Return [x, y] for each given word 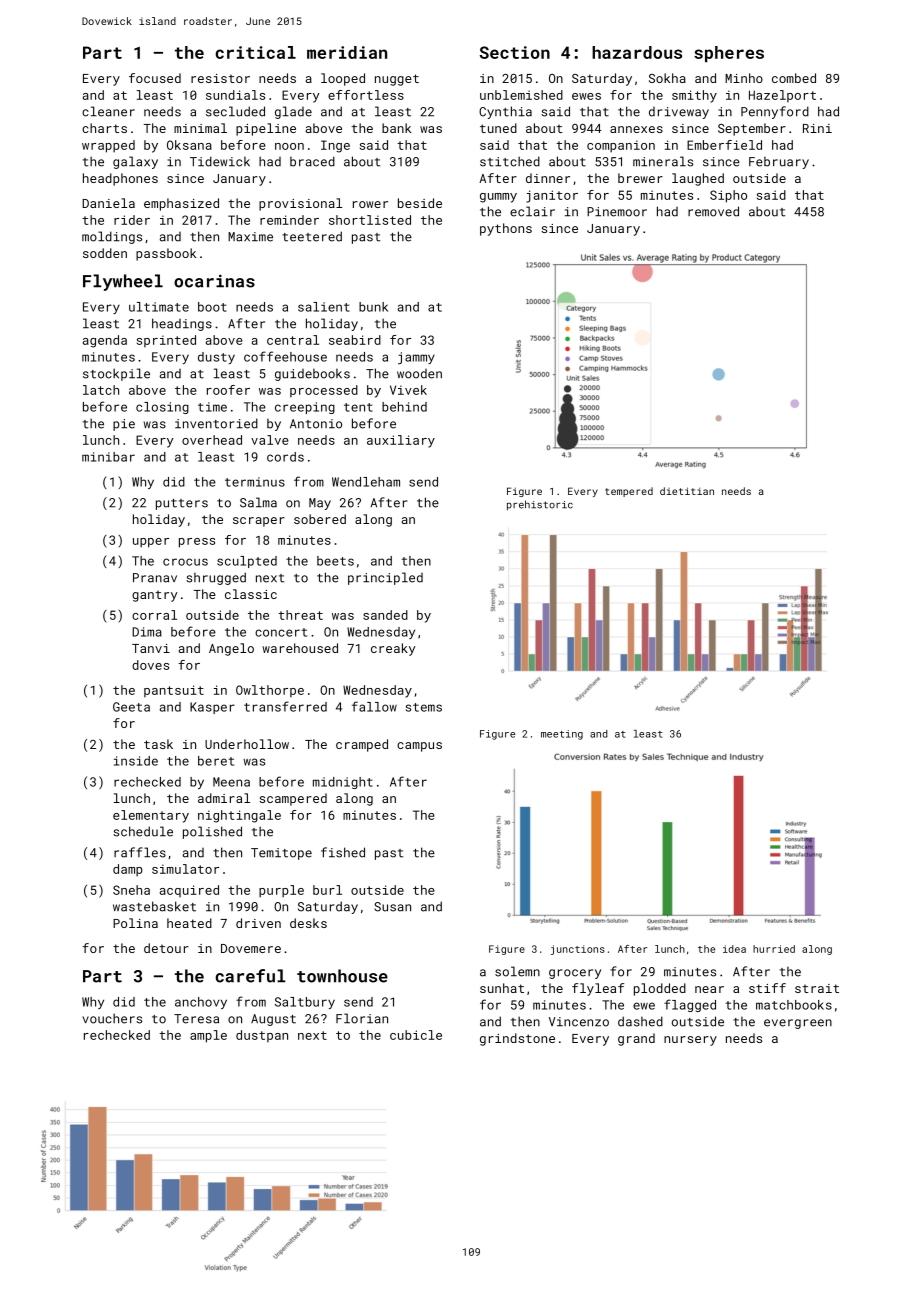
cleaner [108, 111]
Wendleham [366, 482]
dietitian [687, 491]
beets [335, 561]
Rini [817, 128]
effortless [366, 95]
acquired [189, 891]
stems [424, 707]
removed [713, 211]
